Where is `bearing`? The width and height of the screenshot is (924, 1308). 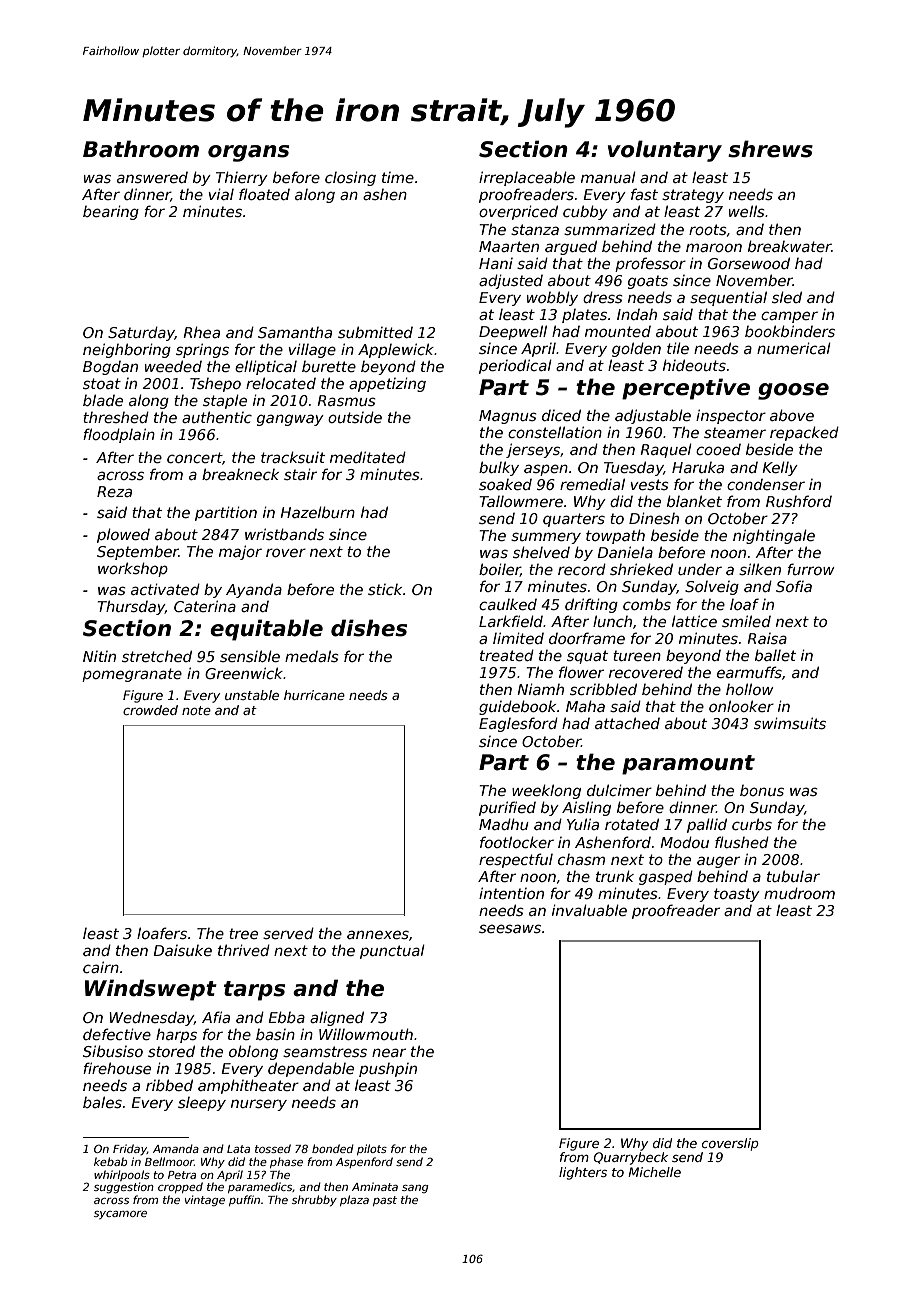 bearing is located at coordinates (111, 212).
